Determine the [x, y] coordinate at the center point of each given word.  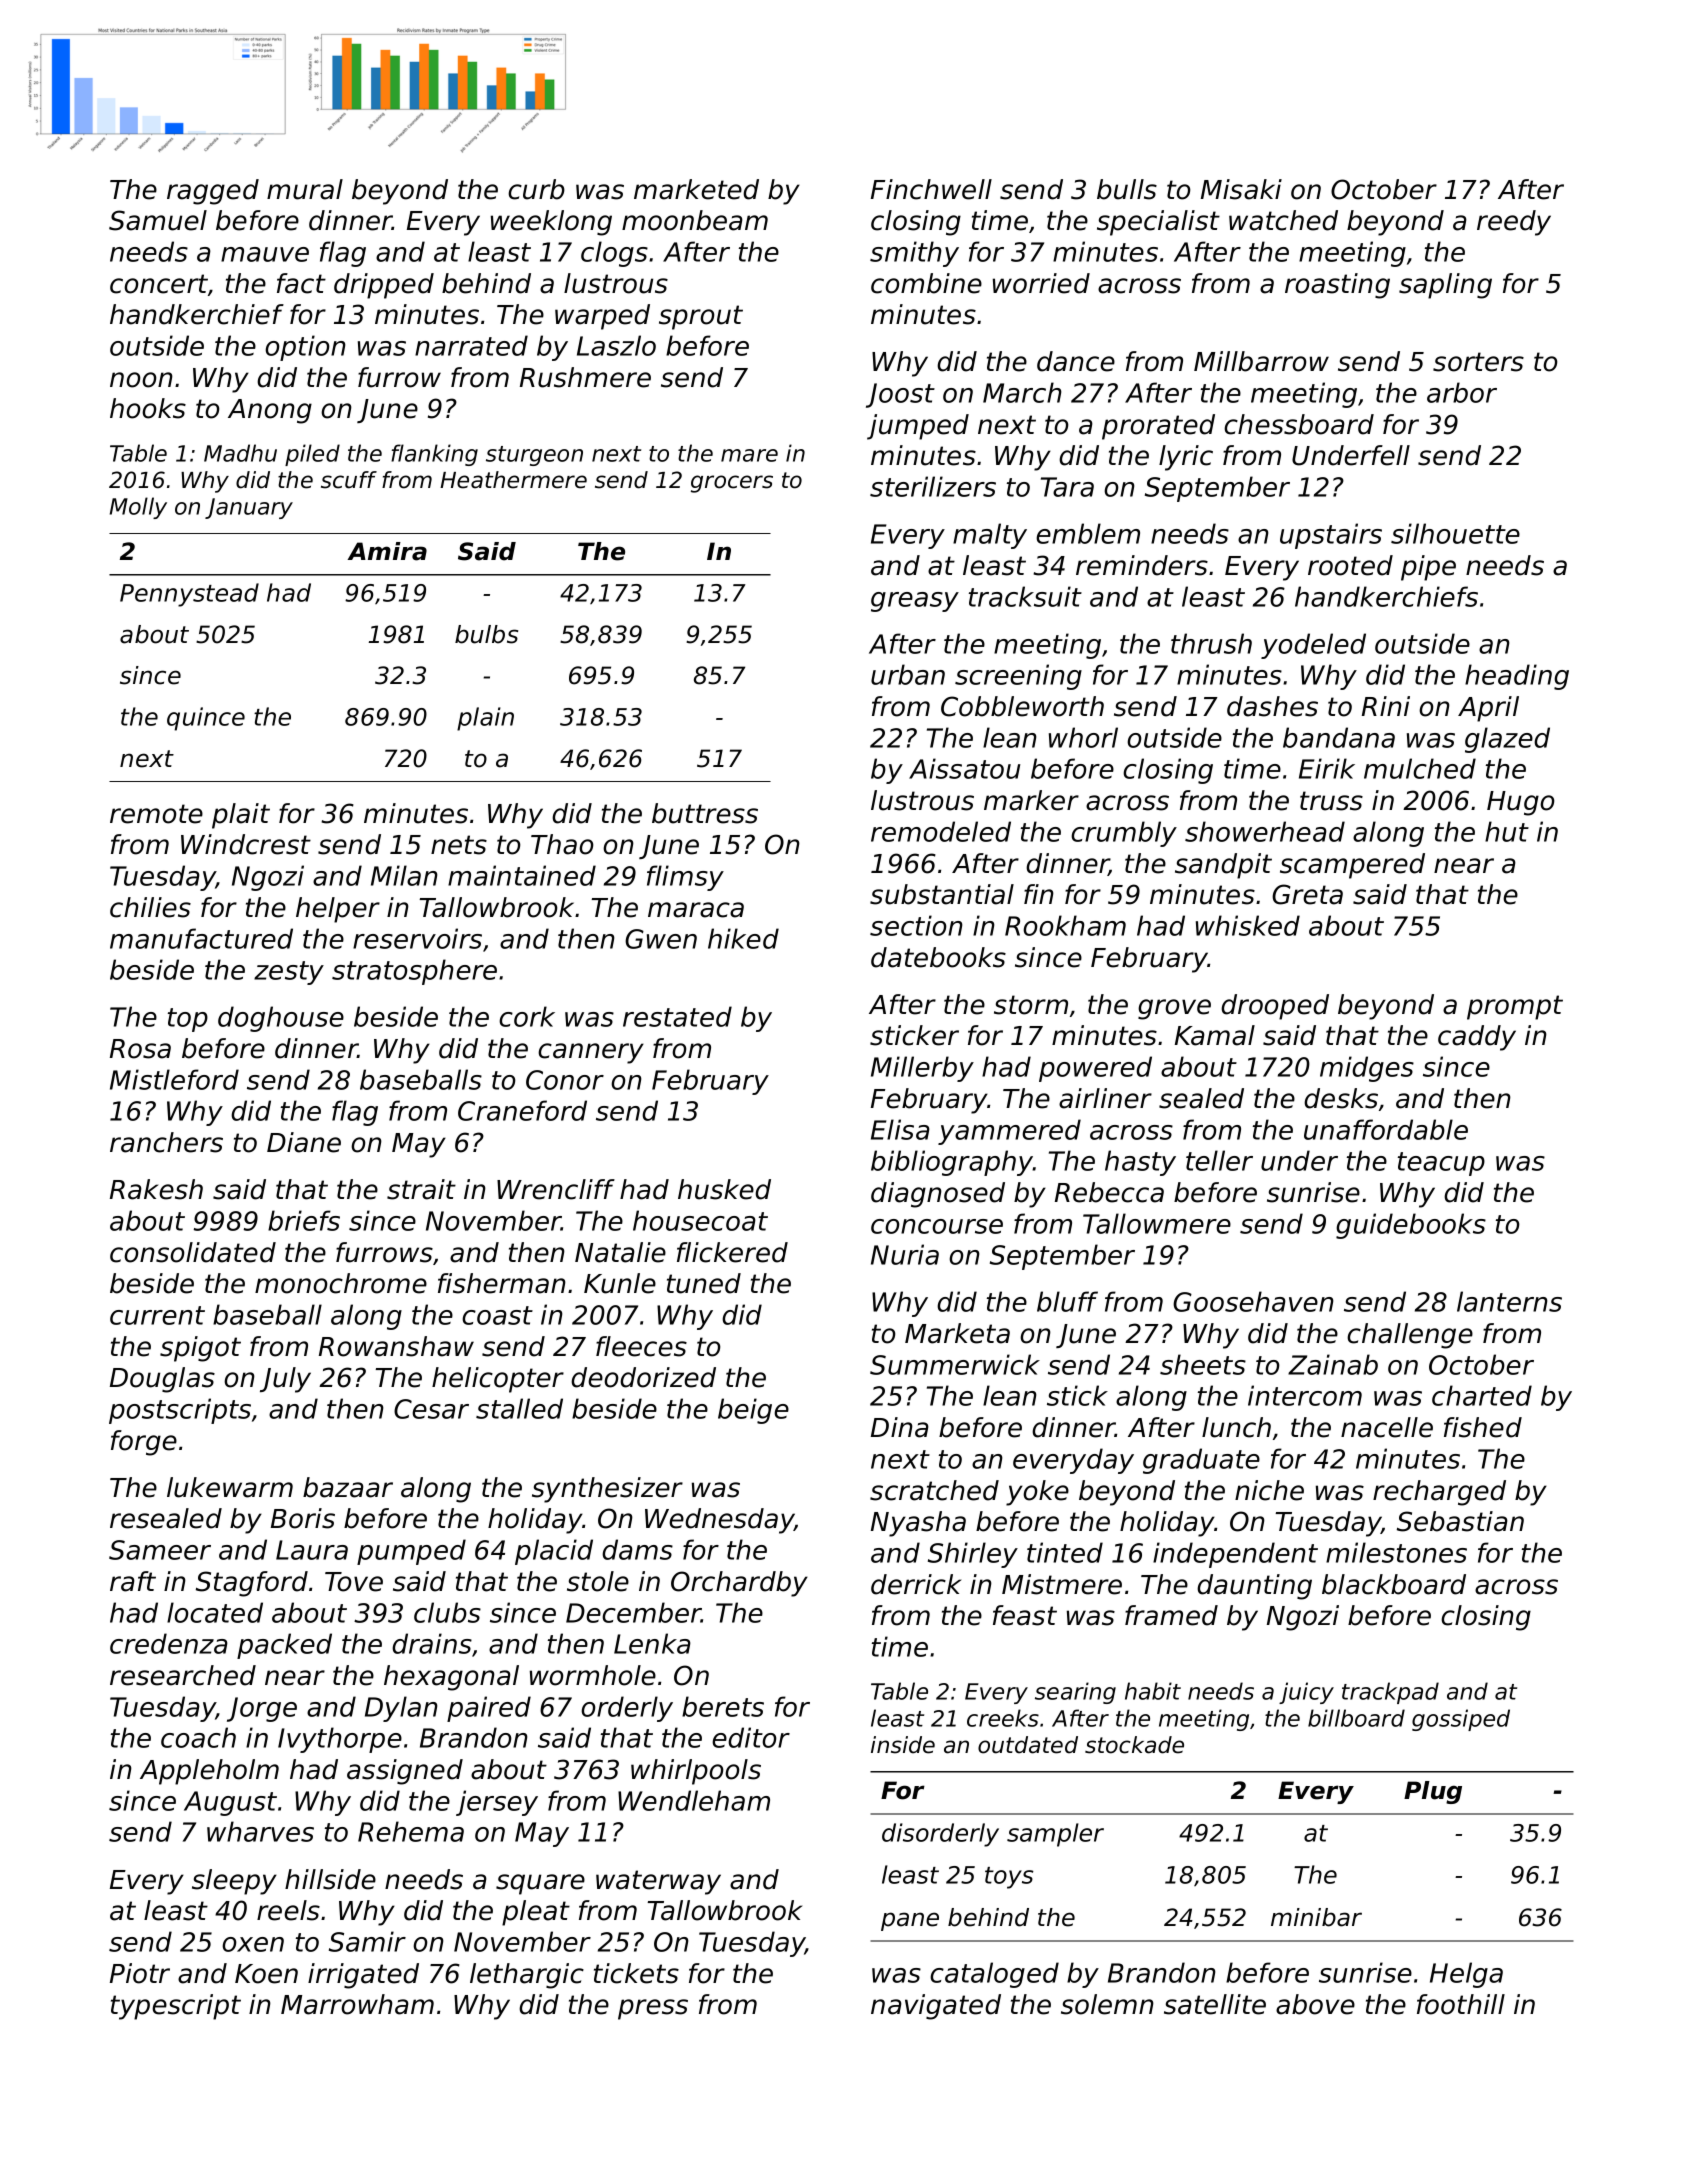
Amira [387, 551]
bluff [1067, 1301]
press [653, 2009]
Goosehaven [1253, 1301]
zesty [289, 973]
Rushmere [585, 377]
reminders [1142, 565]
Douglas [162, 1380]
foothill [1461, 2004]
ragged [213, 192]
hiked [743, 938]
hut [1507, 831]
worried [1041, 283]
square [540, 1884]
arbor [1462, 392]
